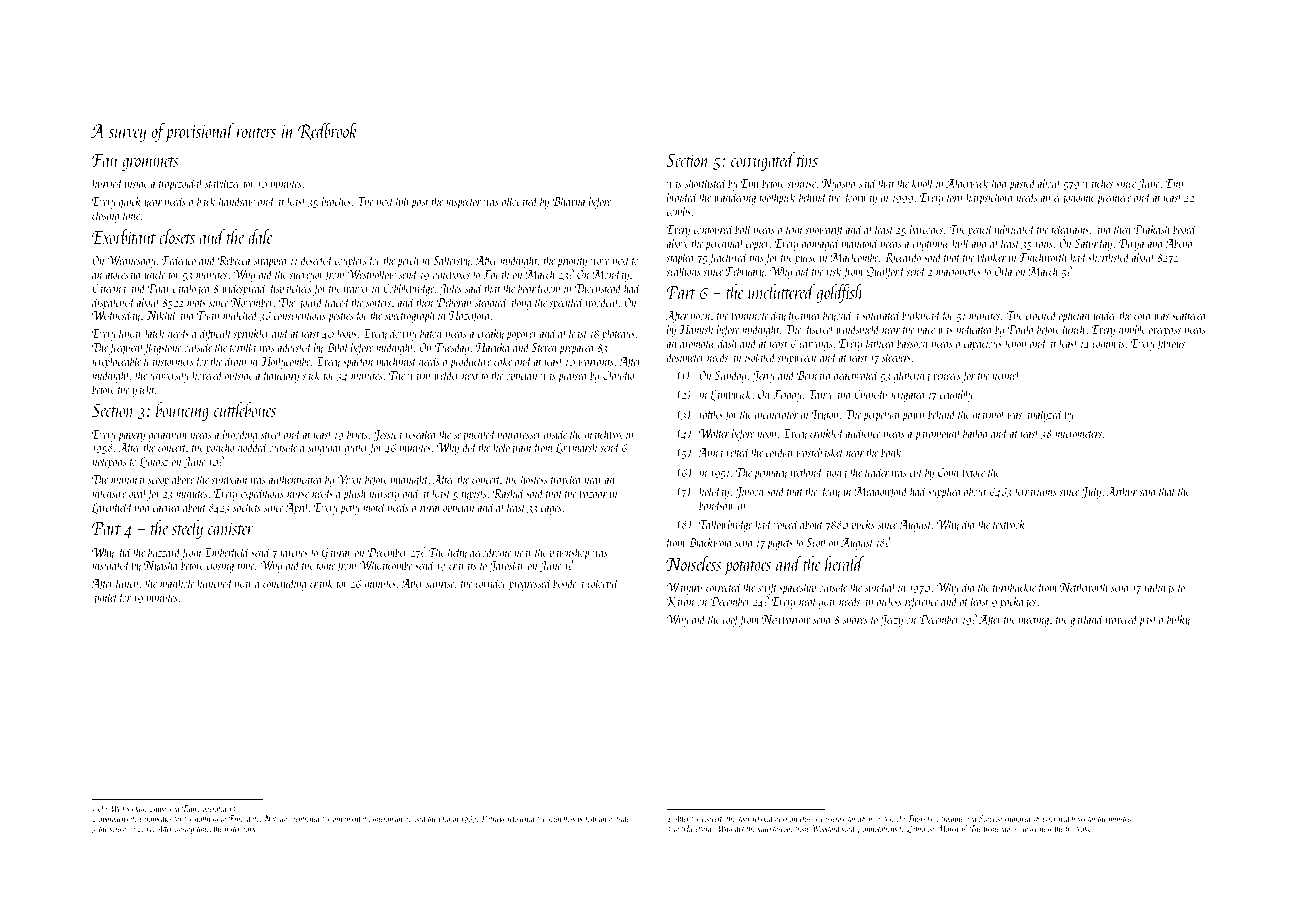  What do you see at coordinates (285, 584) in the document?
I see `concluding` at bounding box center [285, 584].
